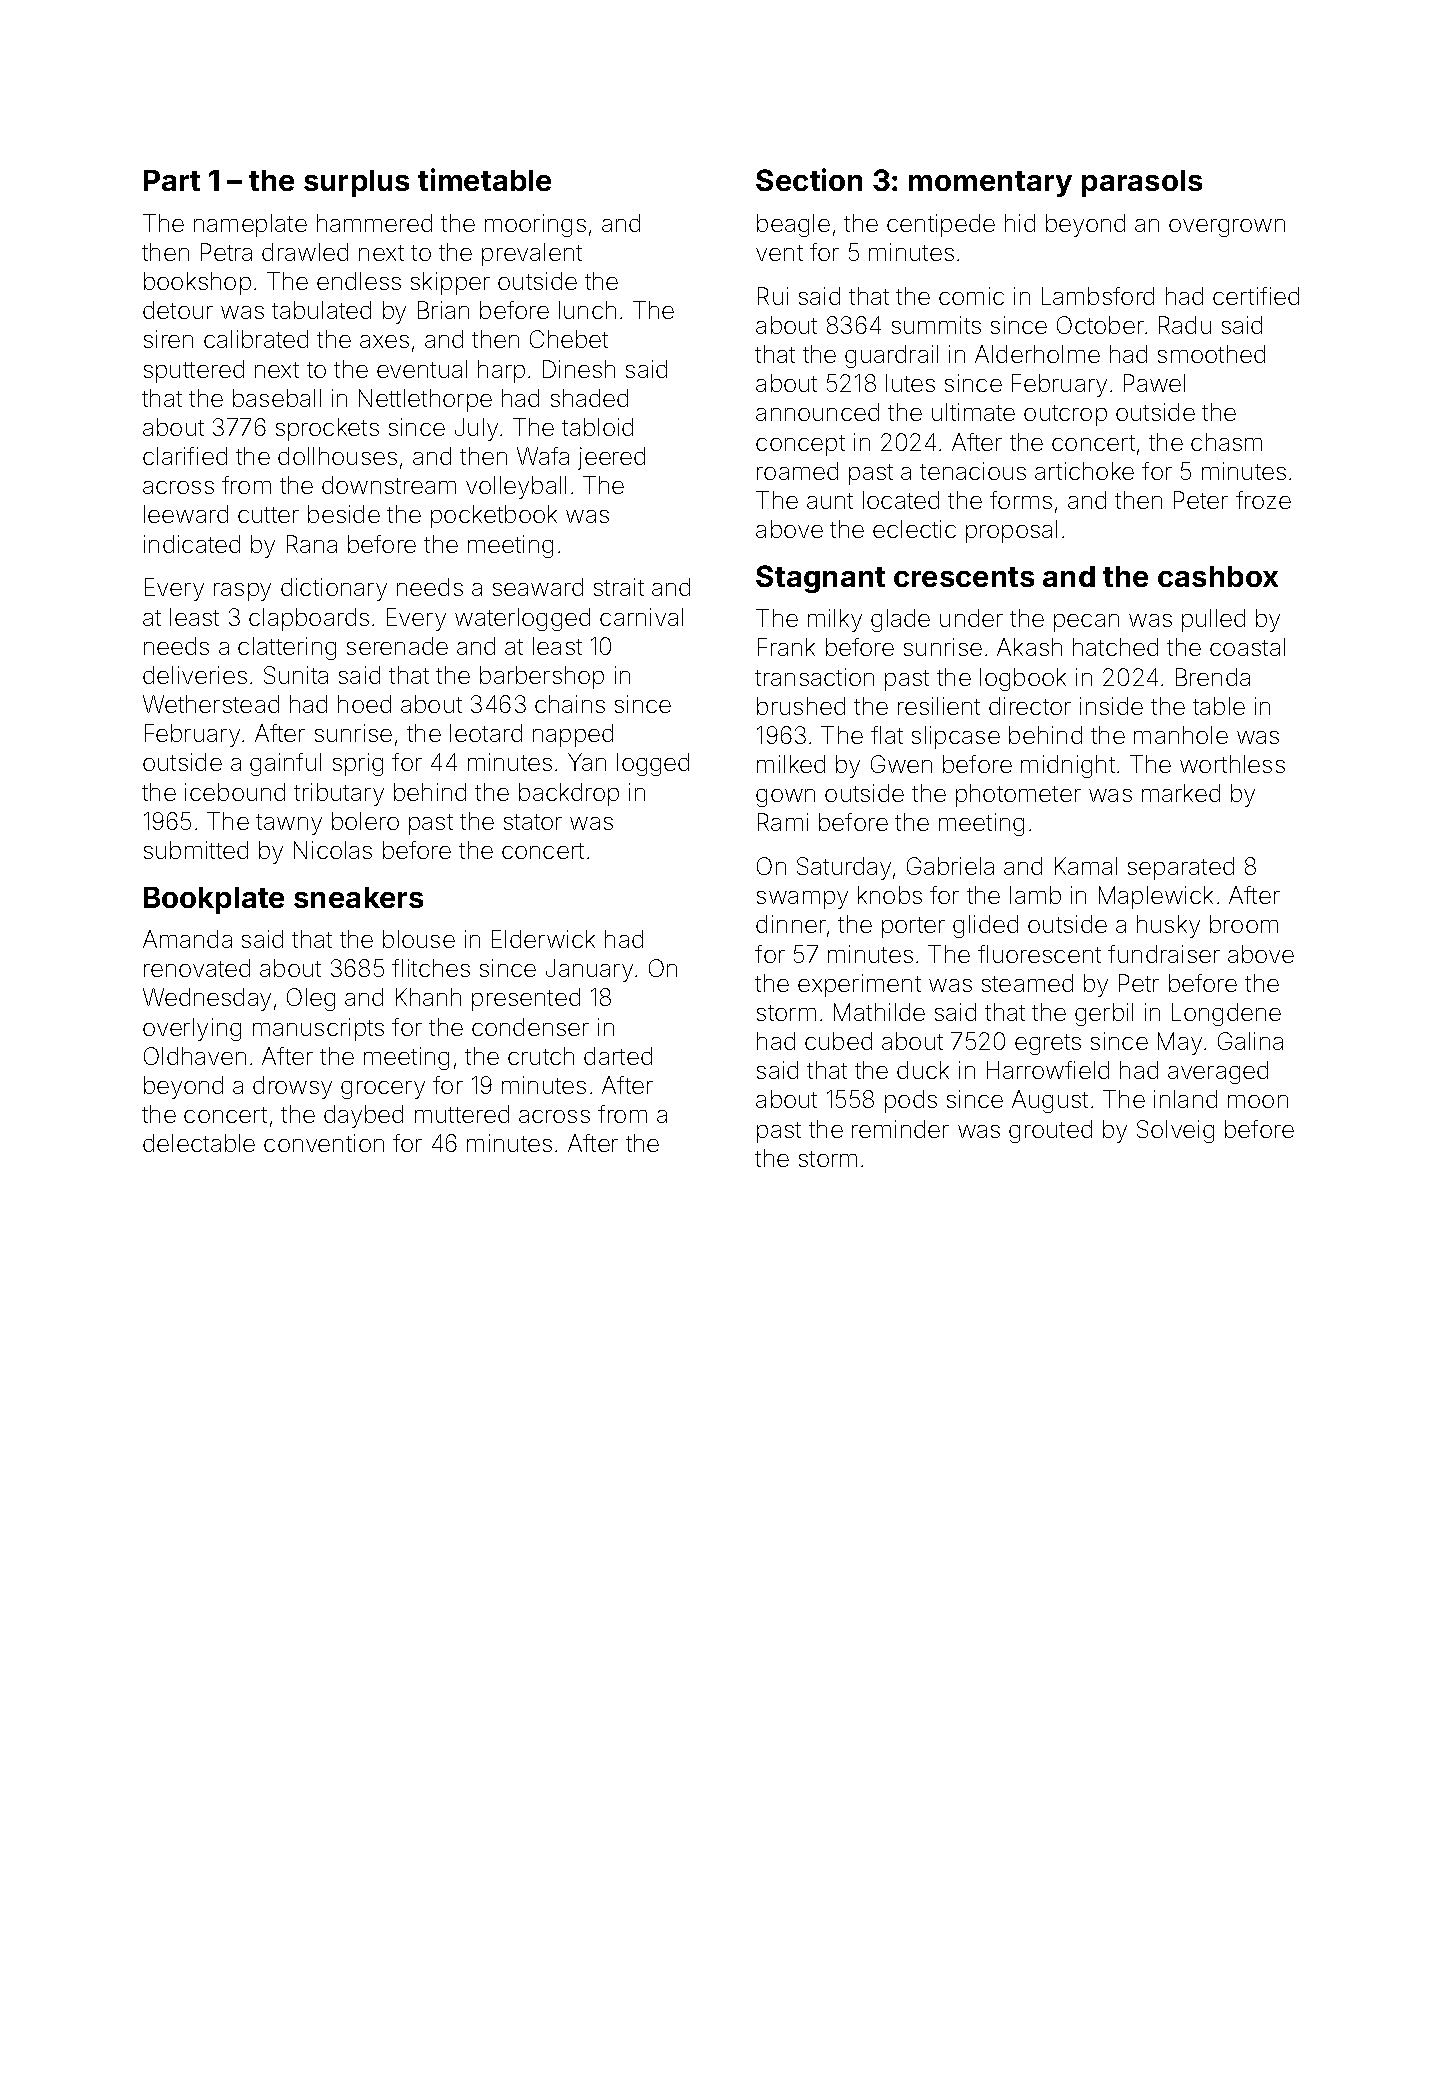 Image resolution: width=1450 pixels, height=2100 pixels. I want to click on raspy, so click(242, 592).
